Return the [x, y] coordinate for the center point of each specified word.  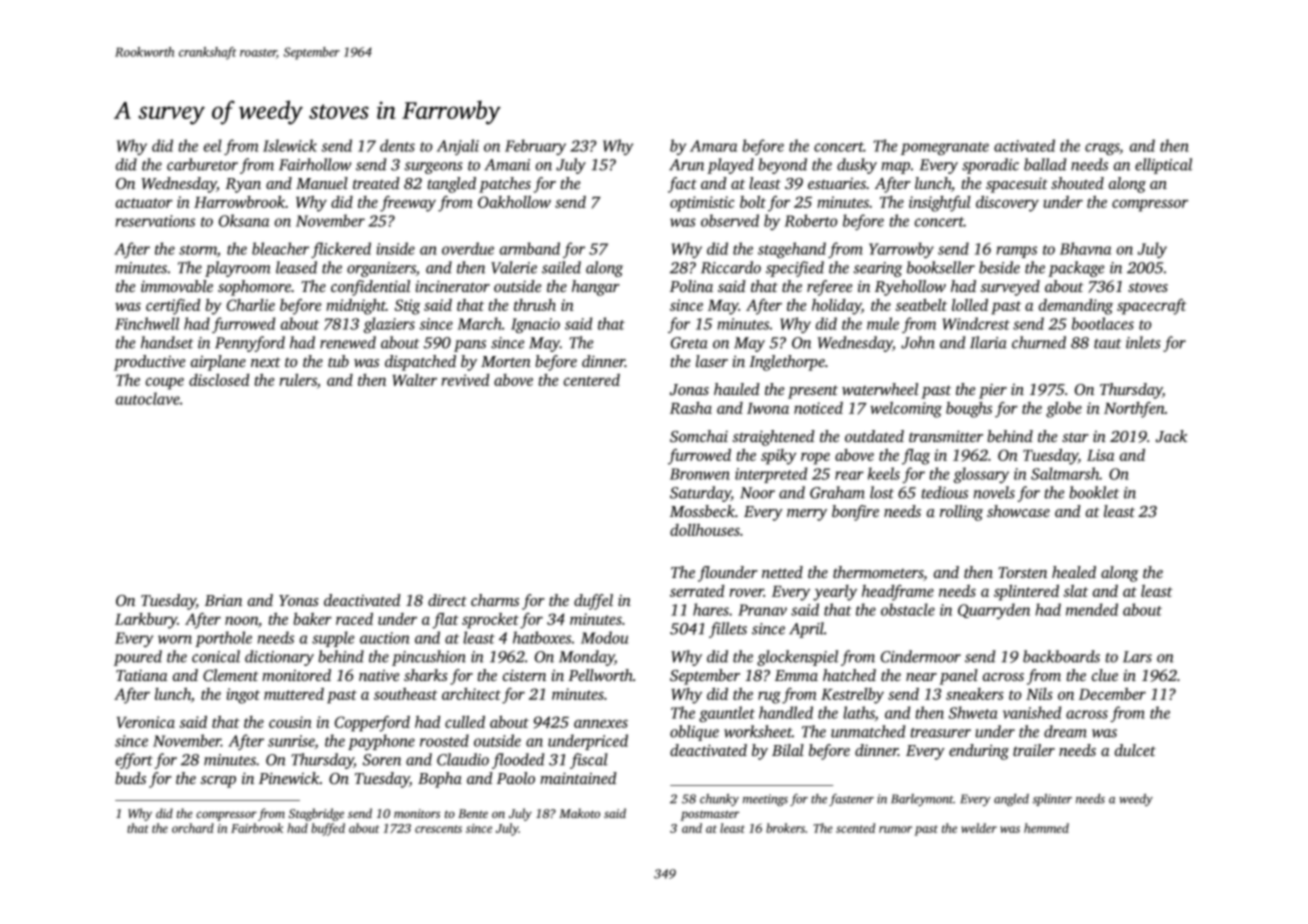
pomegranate [945, 148]
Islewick [290, 145]
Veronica [146, 722]
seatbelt [921, 305]
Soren [382, 760]
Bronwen [700, 474]
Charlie [251, 305]
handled [786, 712]
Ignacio [535, 325]
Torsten [1023, 572]
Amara [713, 146]
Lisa [1100, 455]
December [1112, 694]
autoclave [148, 398]
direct [447, 600]
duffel [593, 602]
